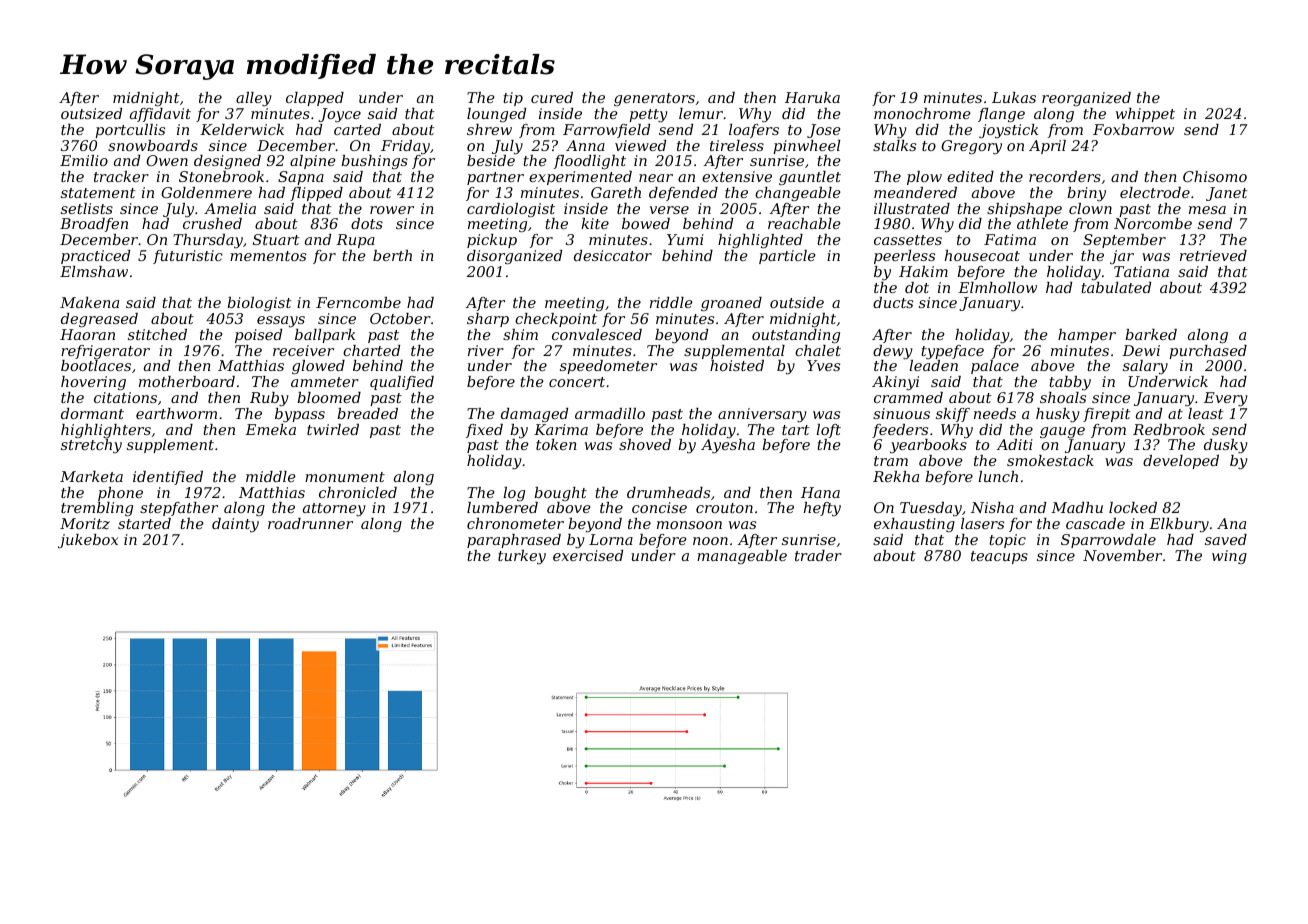 This screenshot has width=1308, height=924. Describe the element at coordinates (1133, 129) in the screenshot. I see `Foxbarrow` at that location.
